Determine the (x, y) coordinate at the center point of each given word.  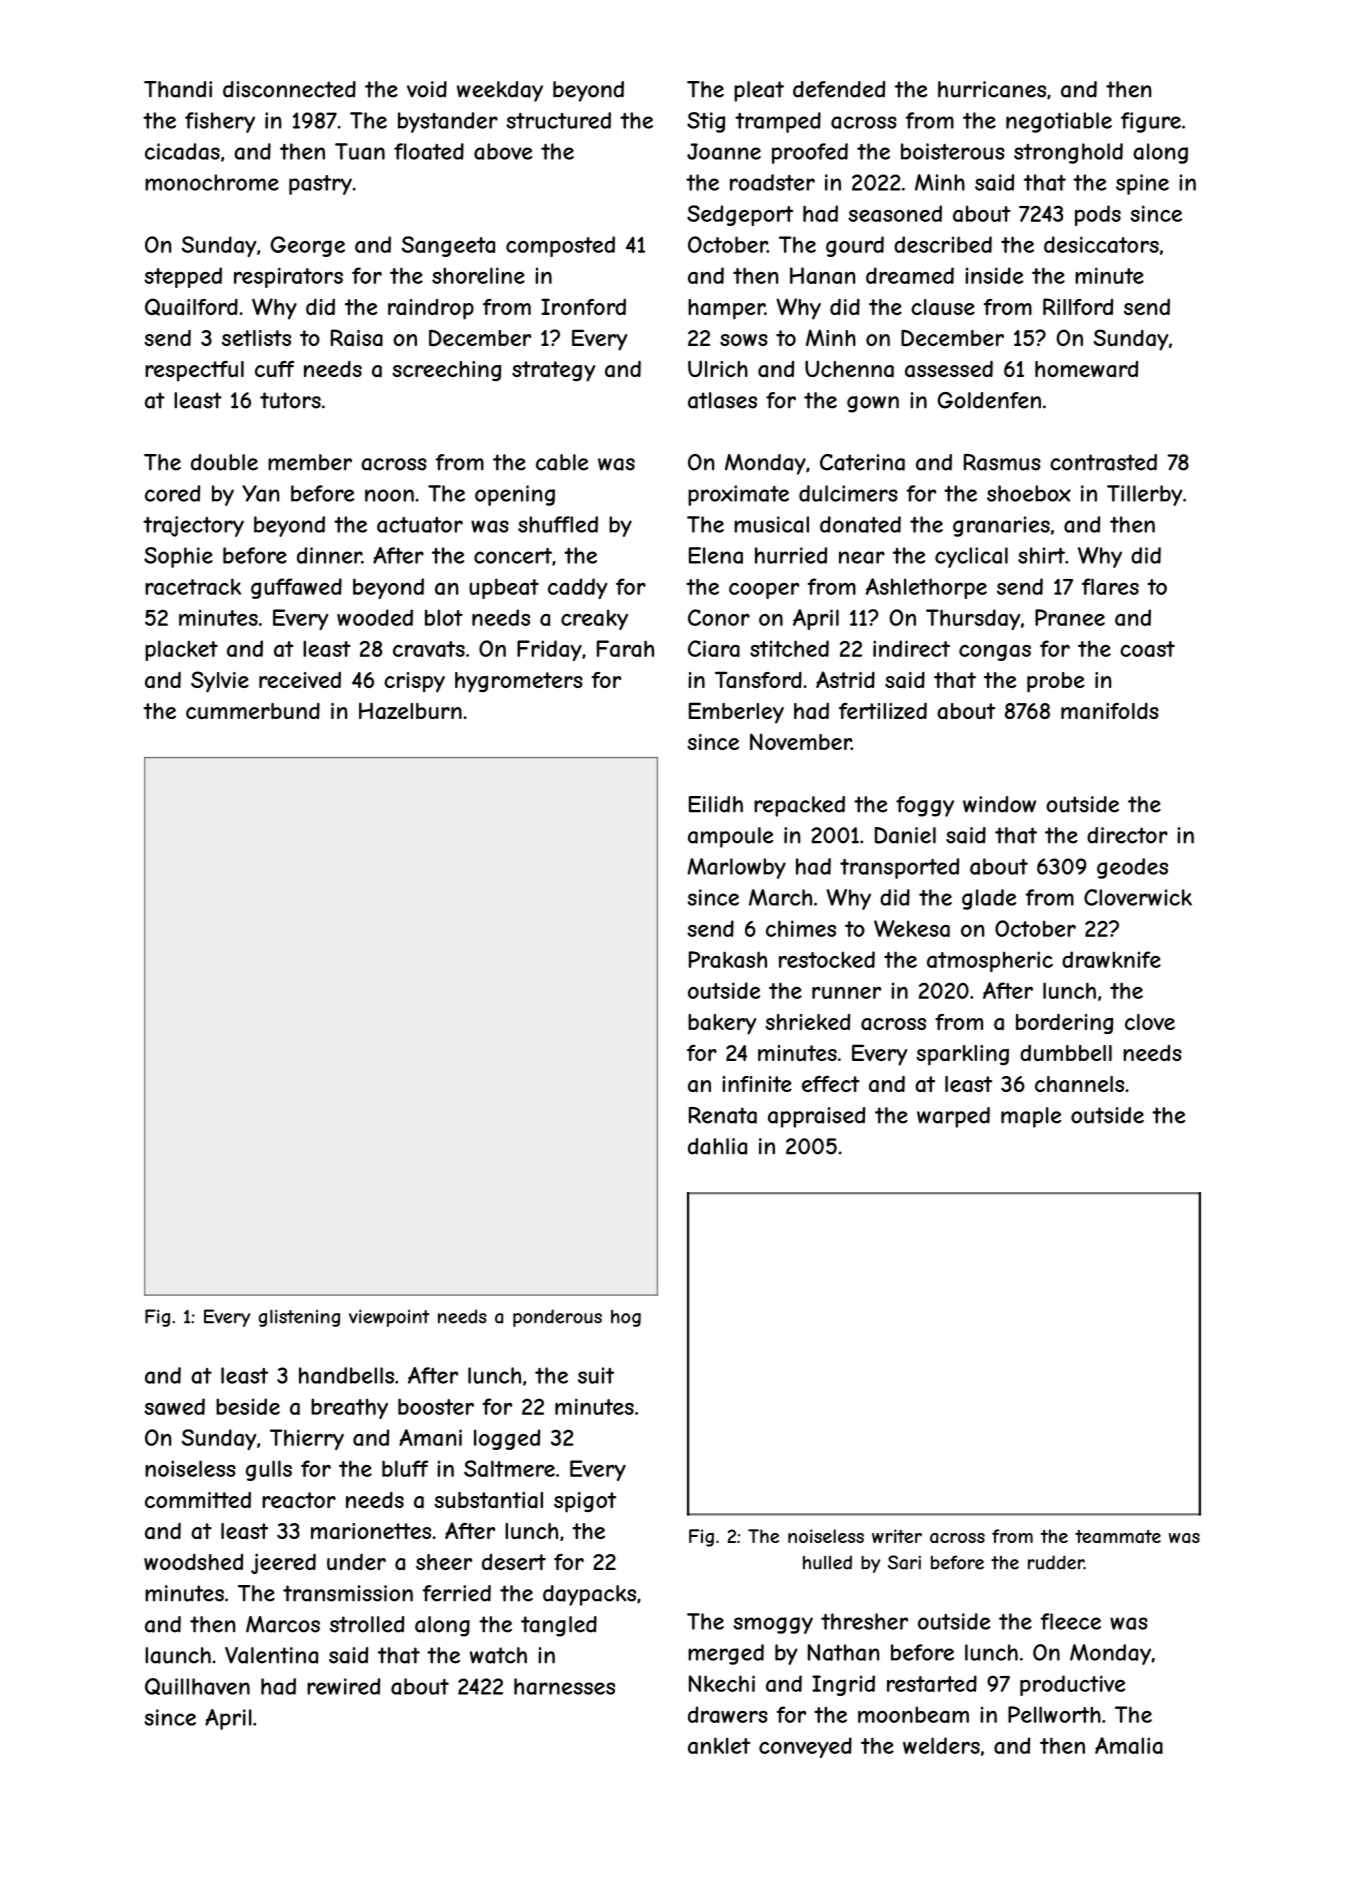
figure (1151, 122)
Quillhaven (197, 1686)
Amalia (1129, 1745)
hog (626, 1318)
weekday (500, 91)
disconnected (289, 89)
